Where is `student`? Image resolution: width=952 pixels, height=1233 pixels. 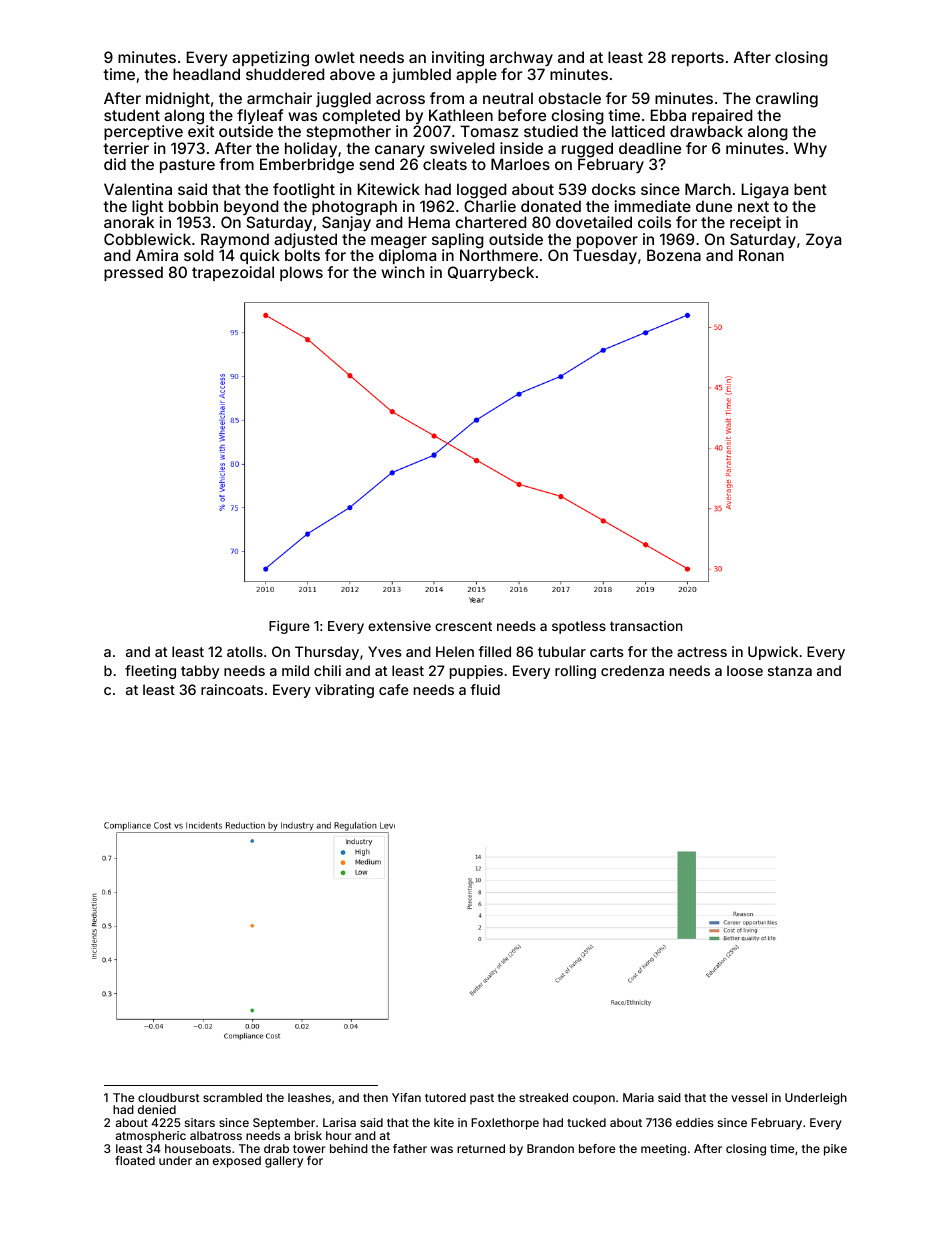 student is located at coordinates (132, 115).
